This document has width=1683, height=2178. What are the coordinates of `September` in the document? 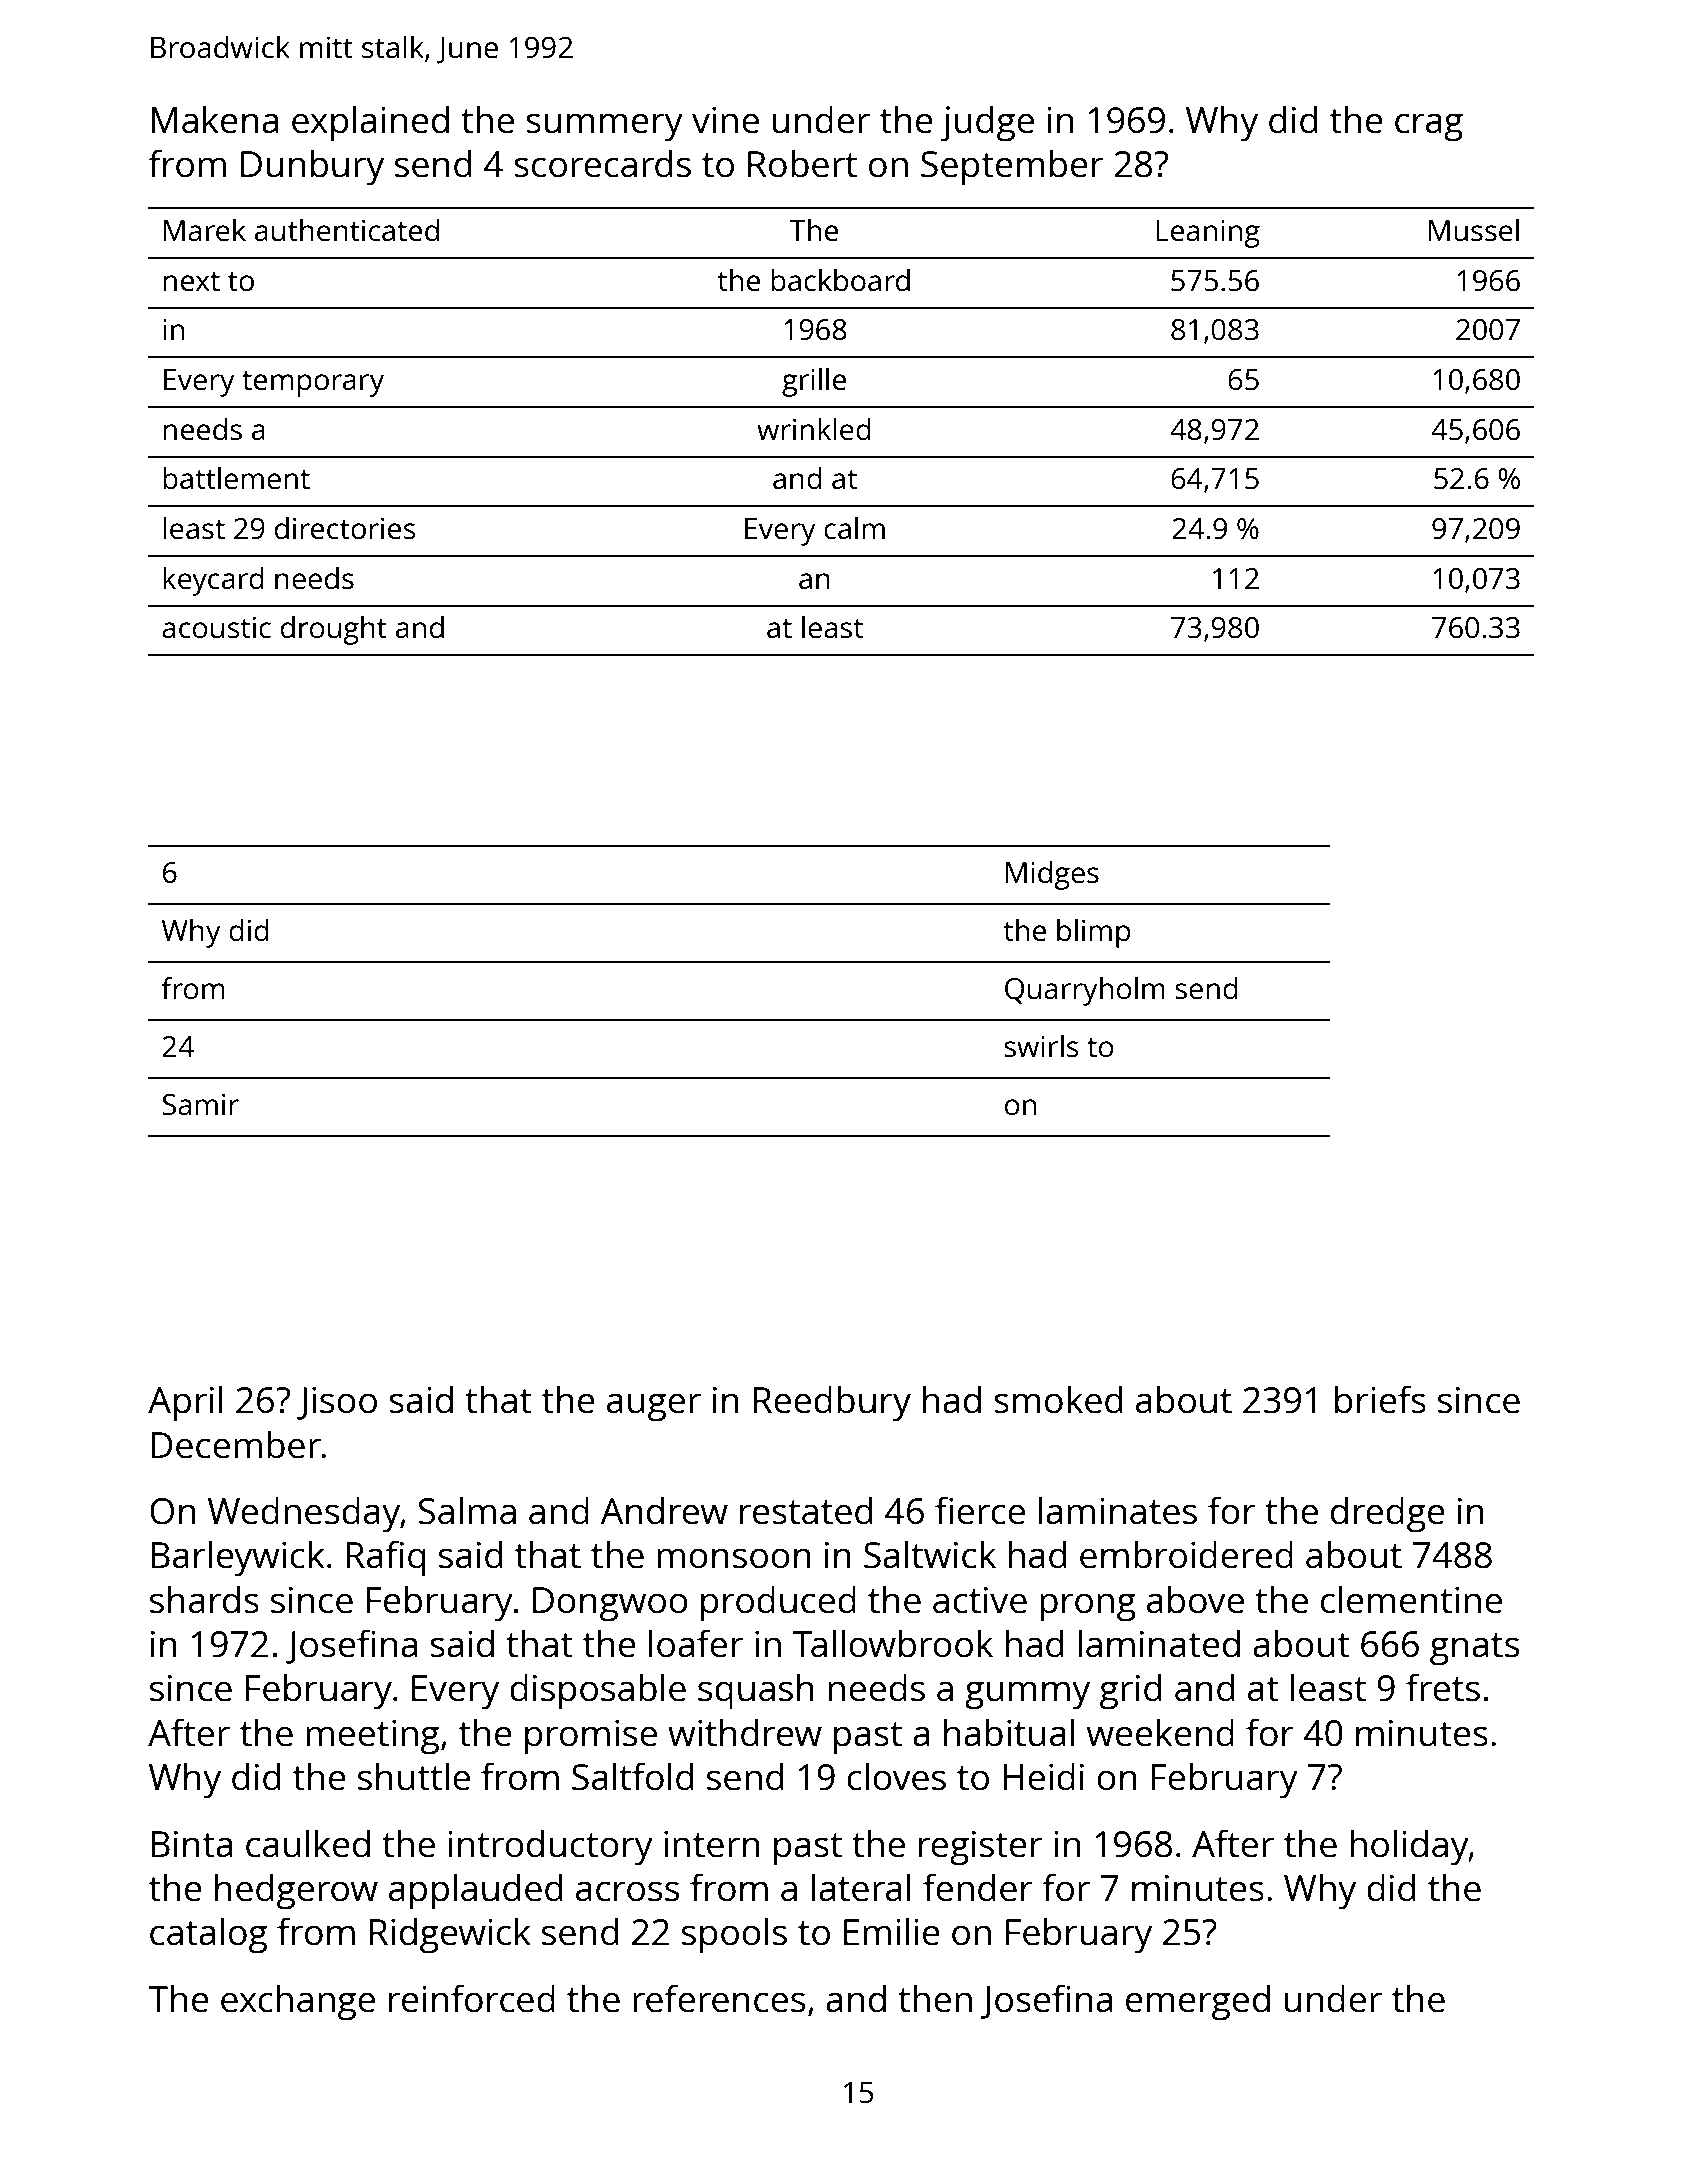 It's located at (1012, 167).
